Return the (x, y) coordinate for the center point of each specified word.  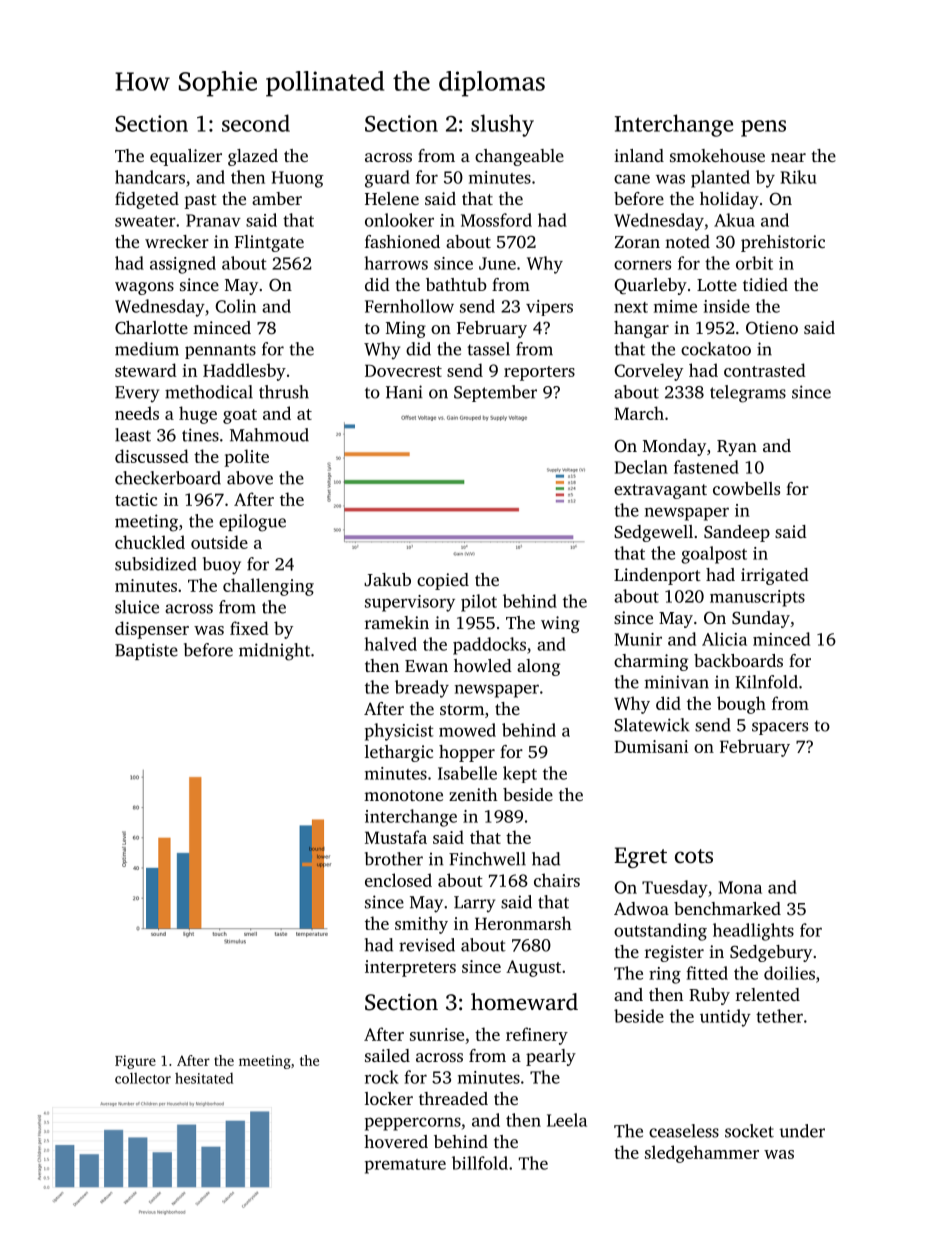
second (256, 123)
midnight (274, 652)
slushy (502, 125)
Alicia (724, 639)
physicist (399, 732)
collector (143, 1078)
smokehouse (717, 155)
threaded (453, 1098)
